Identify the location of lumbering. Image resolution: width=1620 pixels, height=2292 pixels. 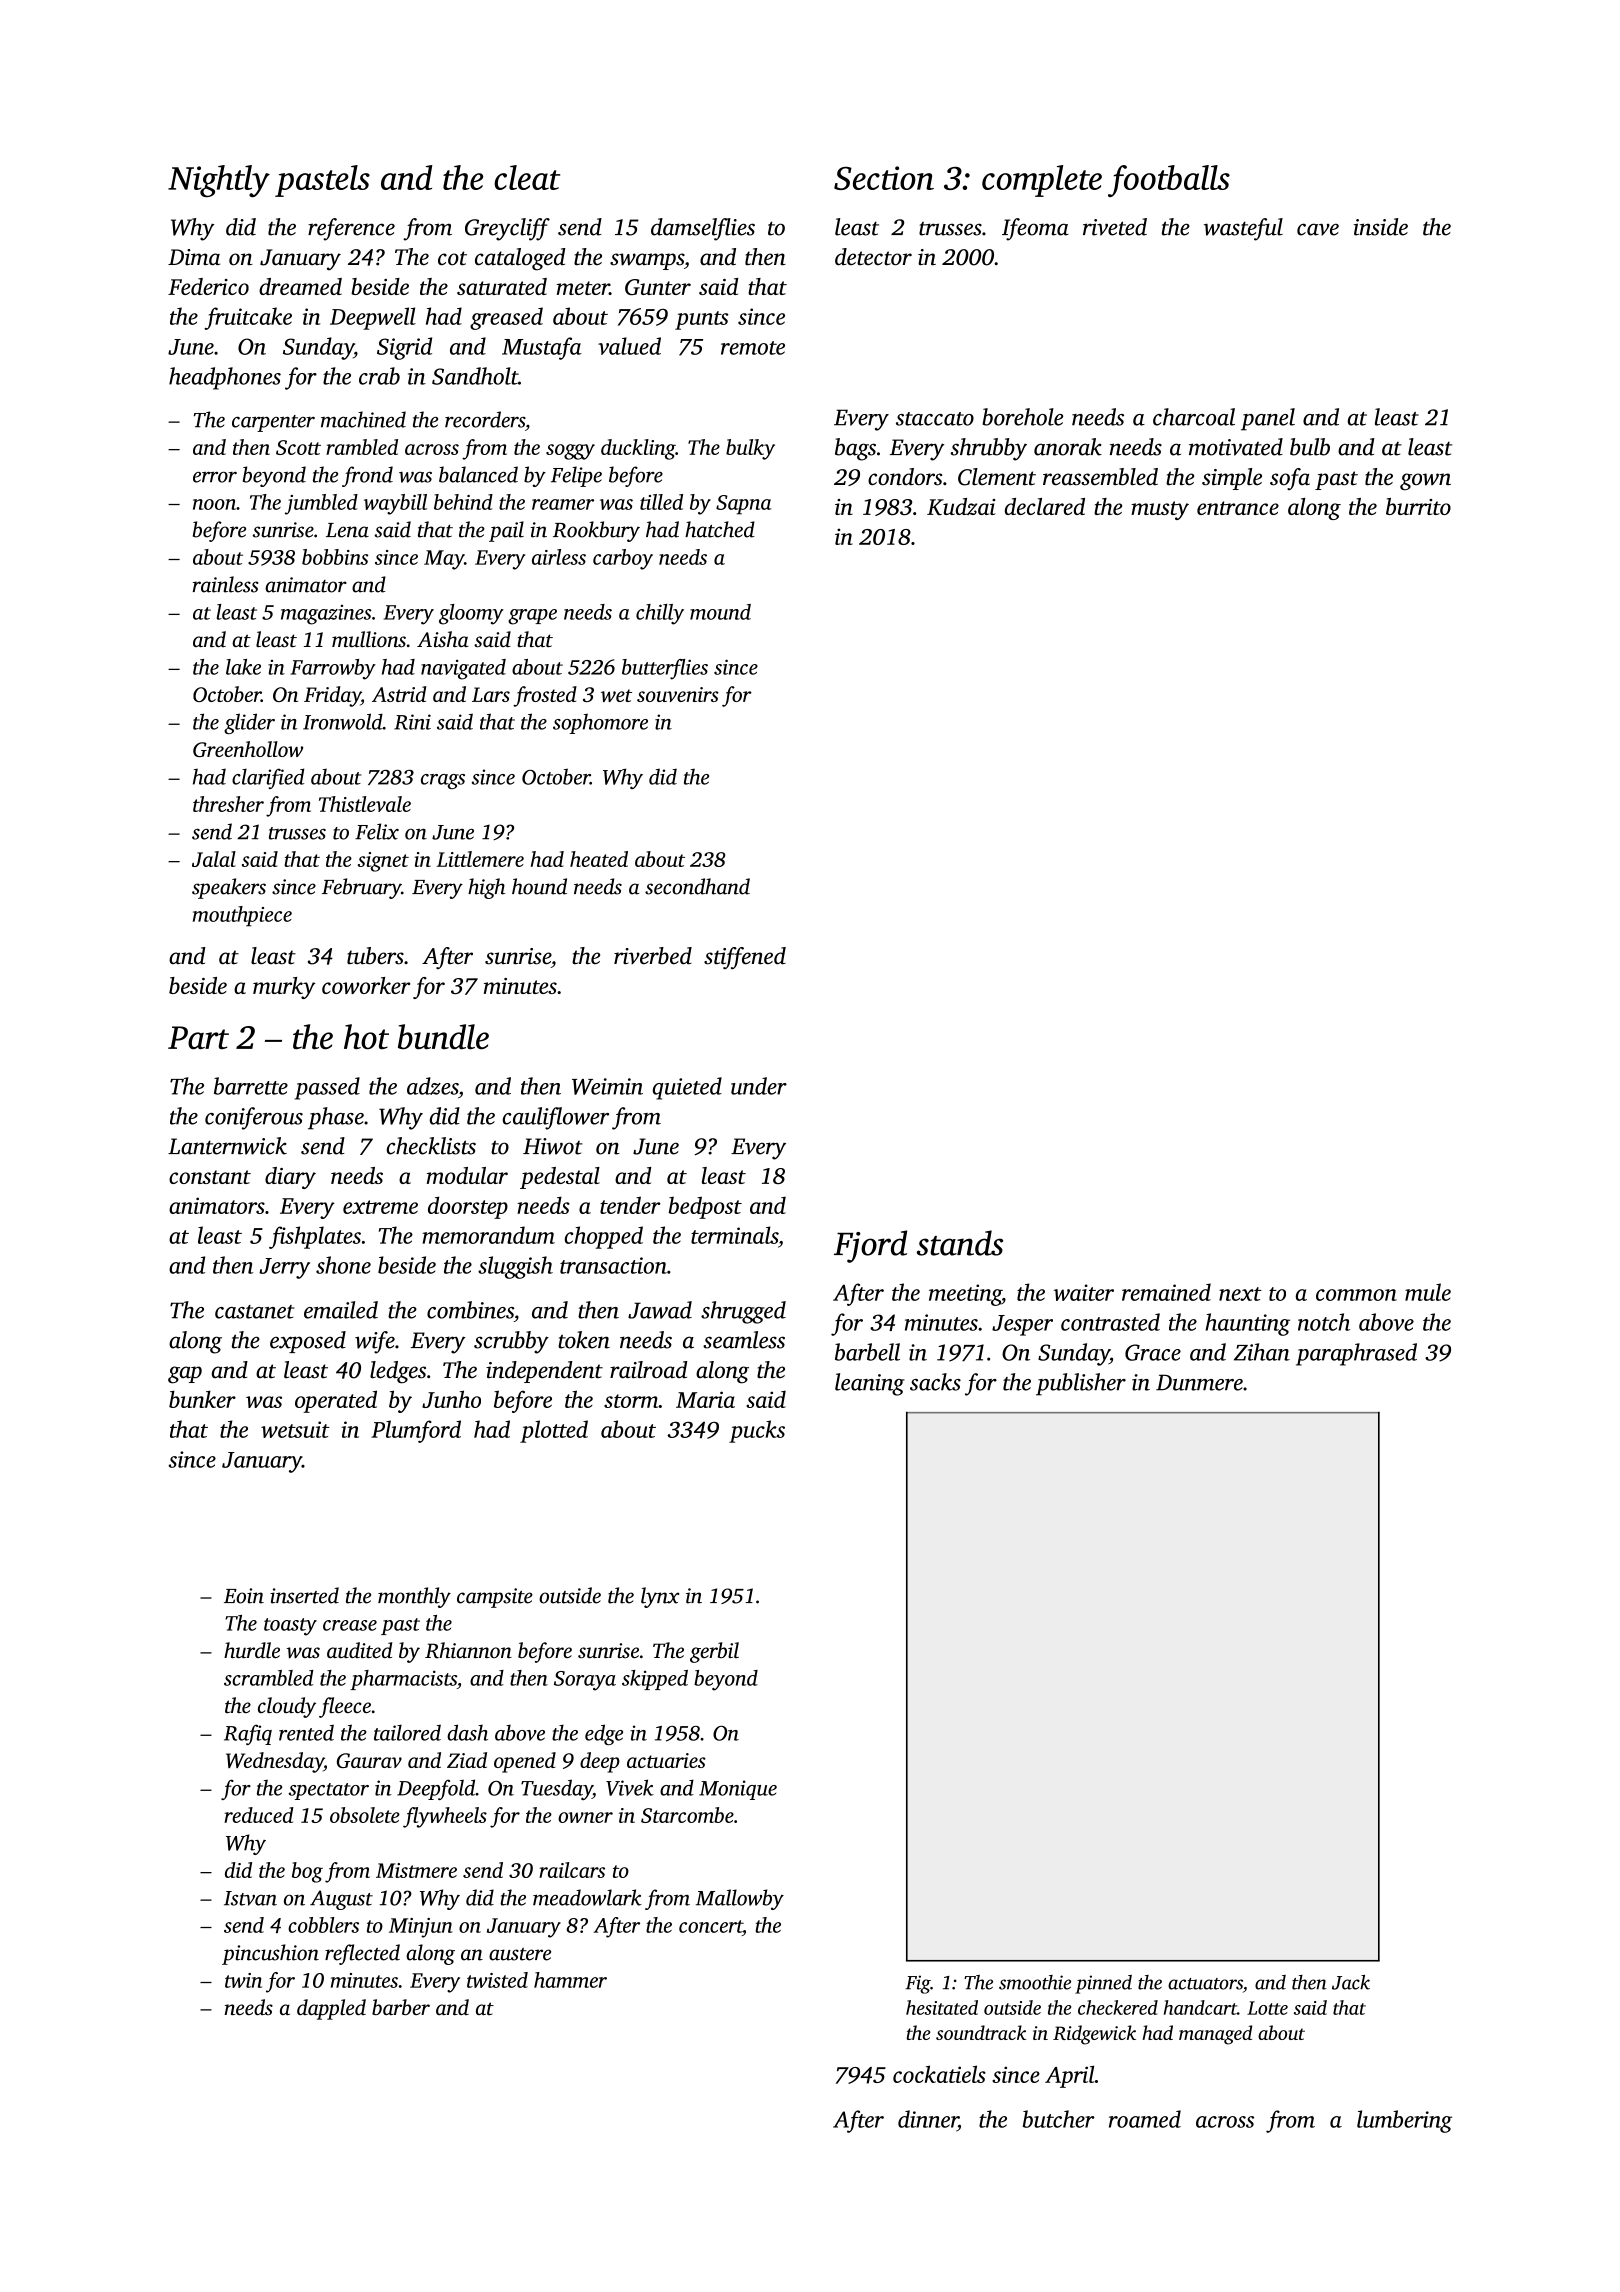
(1404, 2121).
